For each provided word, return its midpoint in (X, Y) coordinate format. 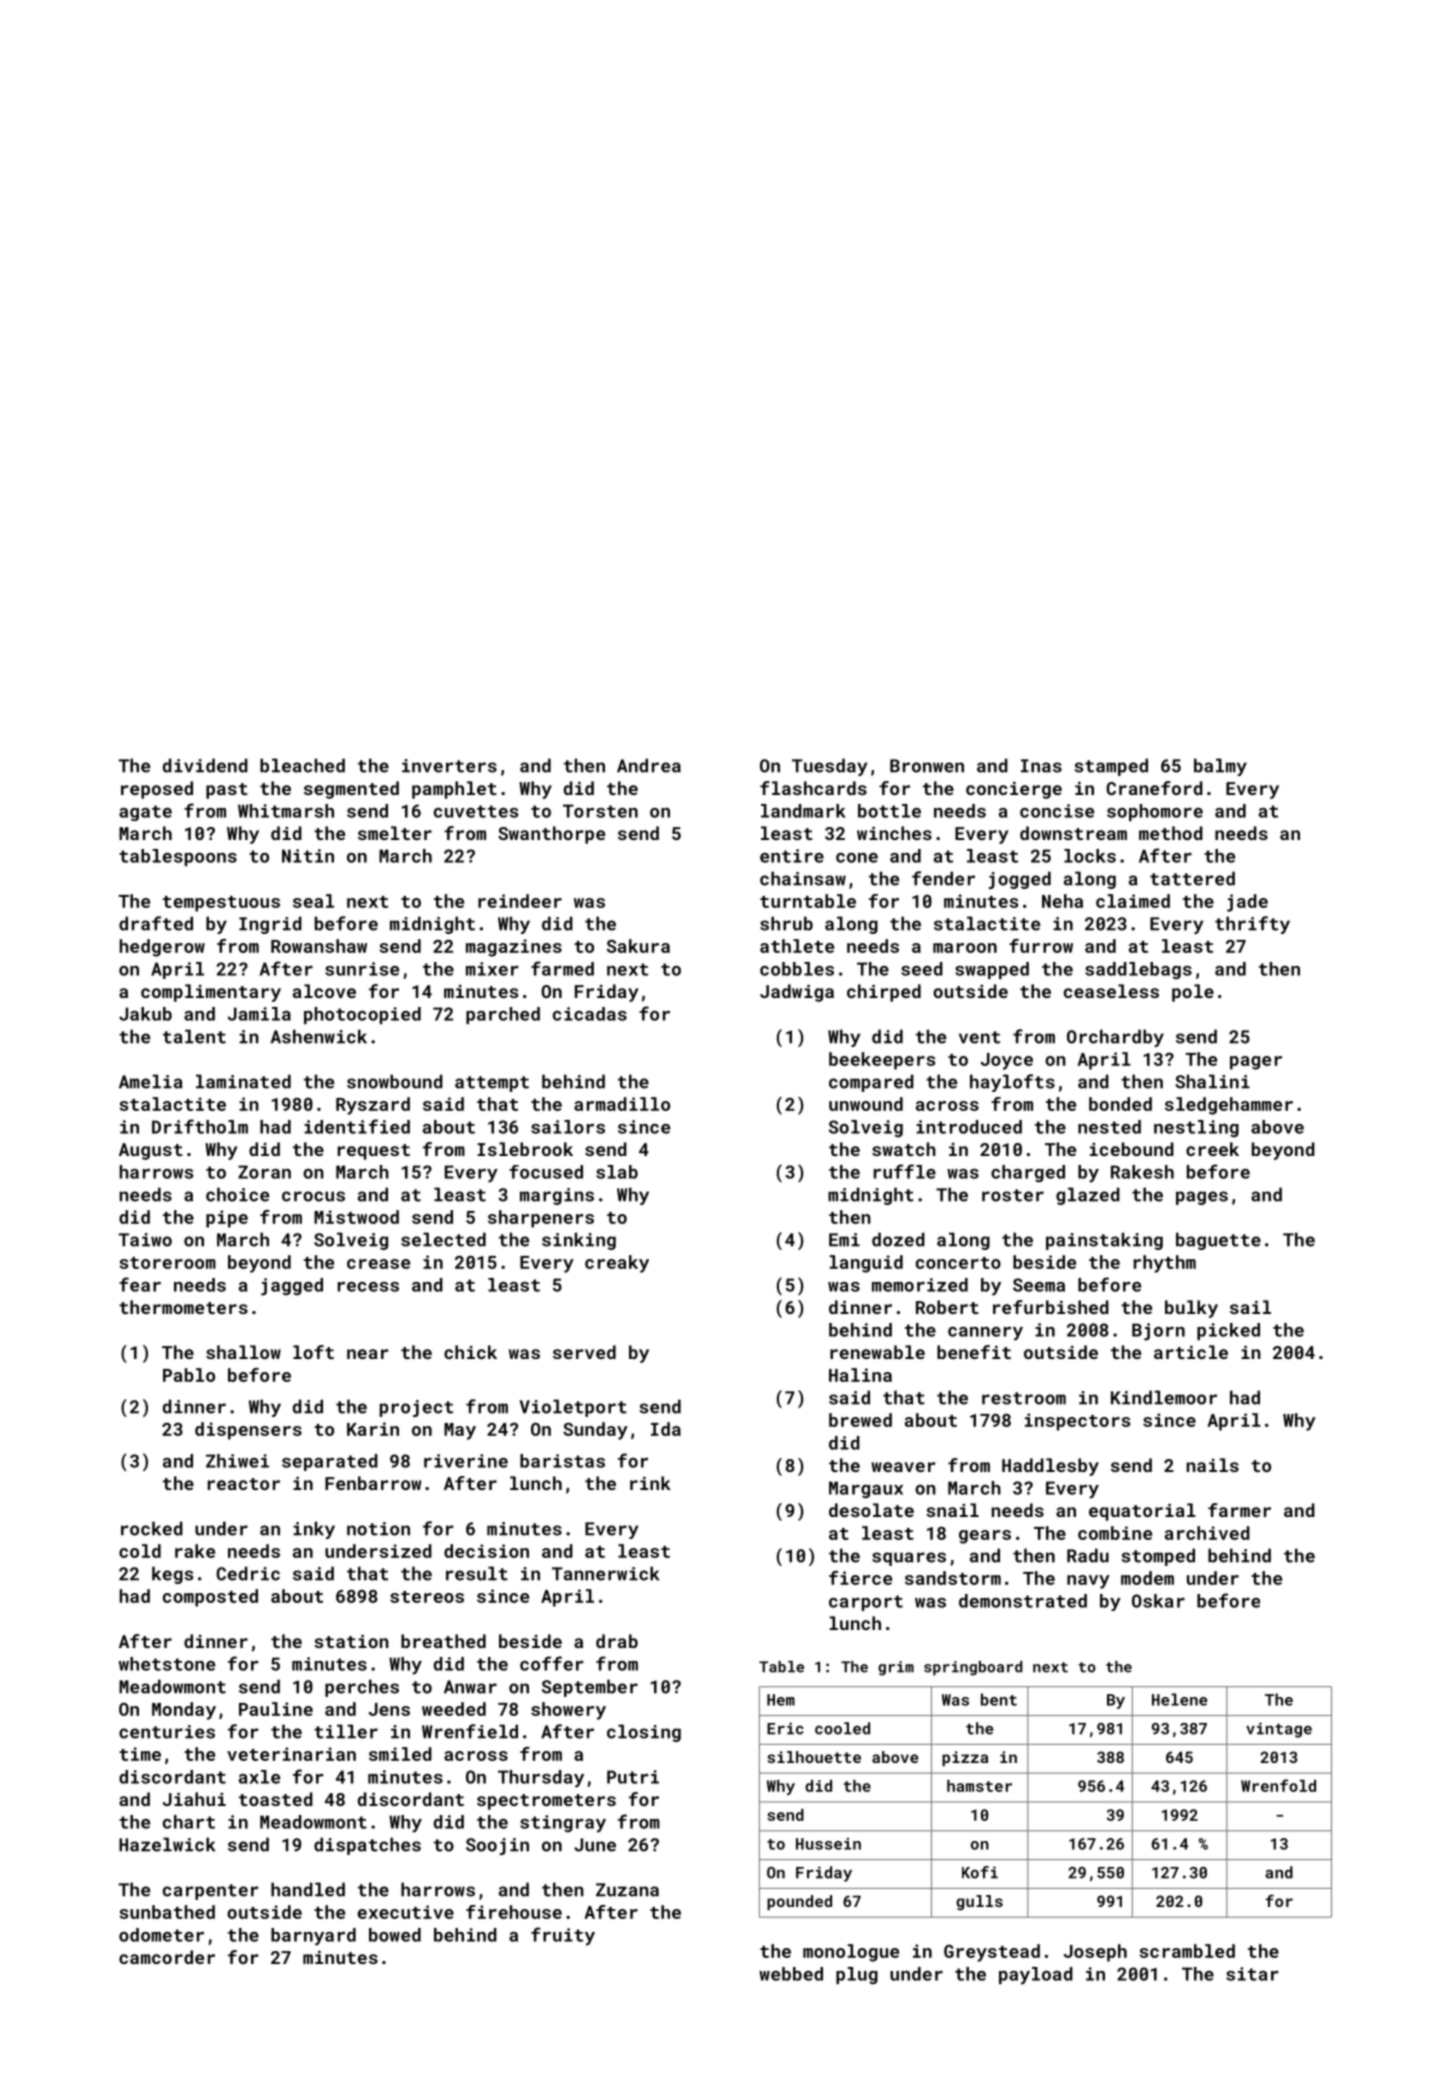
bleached (302, 765)
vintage (1279, 1730)
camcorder (167, 1957)
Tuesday (829, 767)
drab (617, 1641)
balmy (1220, 767)
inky (314, 1530)
